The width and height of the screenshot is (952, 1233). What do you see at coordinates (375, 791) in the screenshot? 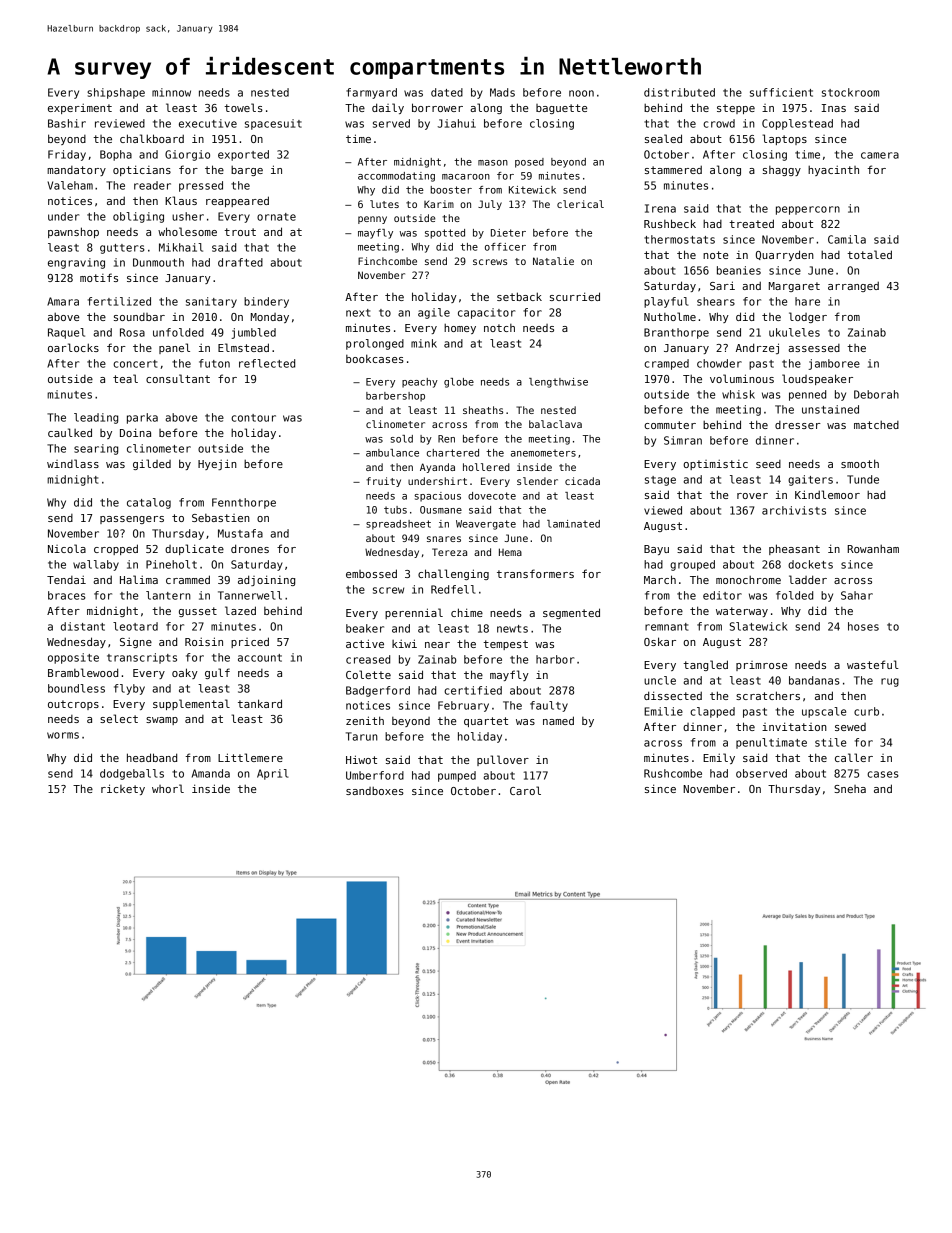
I see `sandboxes` at bounding box center [375, 791].
